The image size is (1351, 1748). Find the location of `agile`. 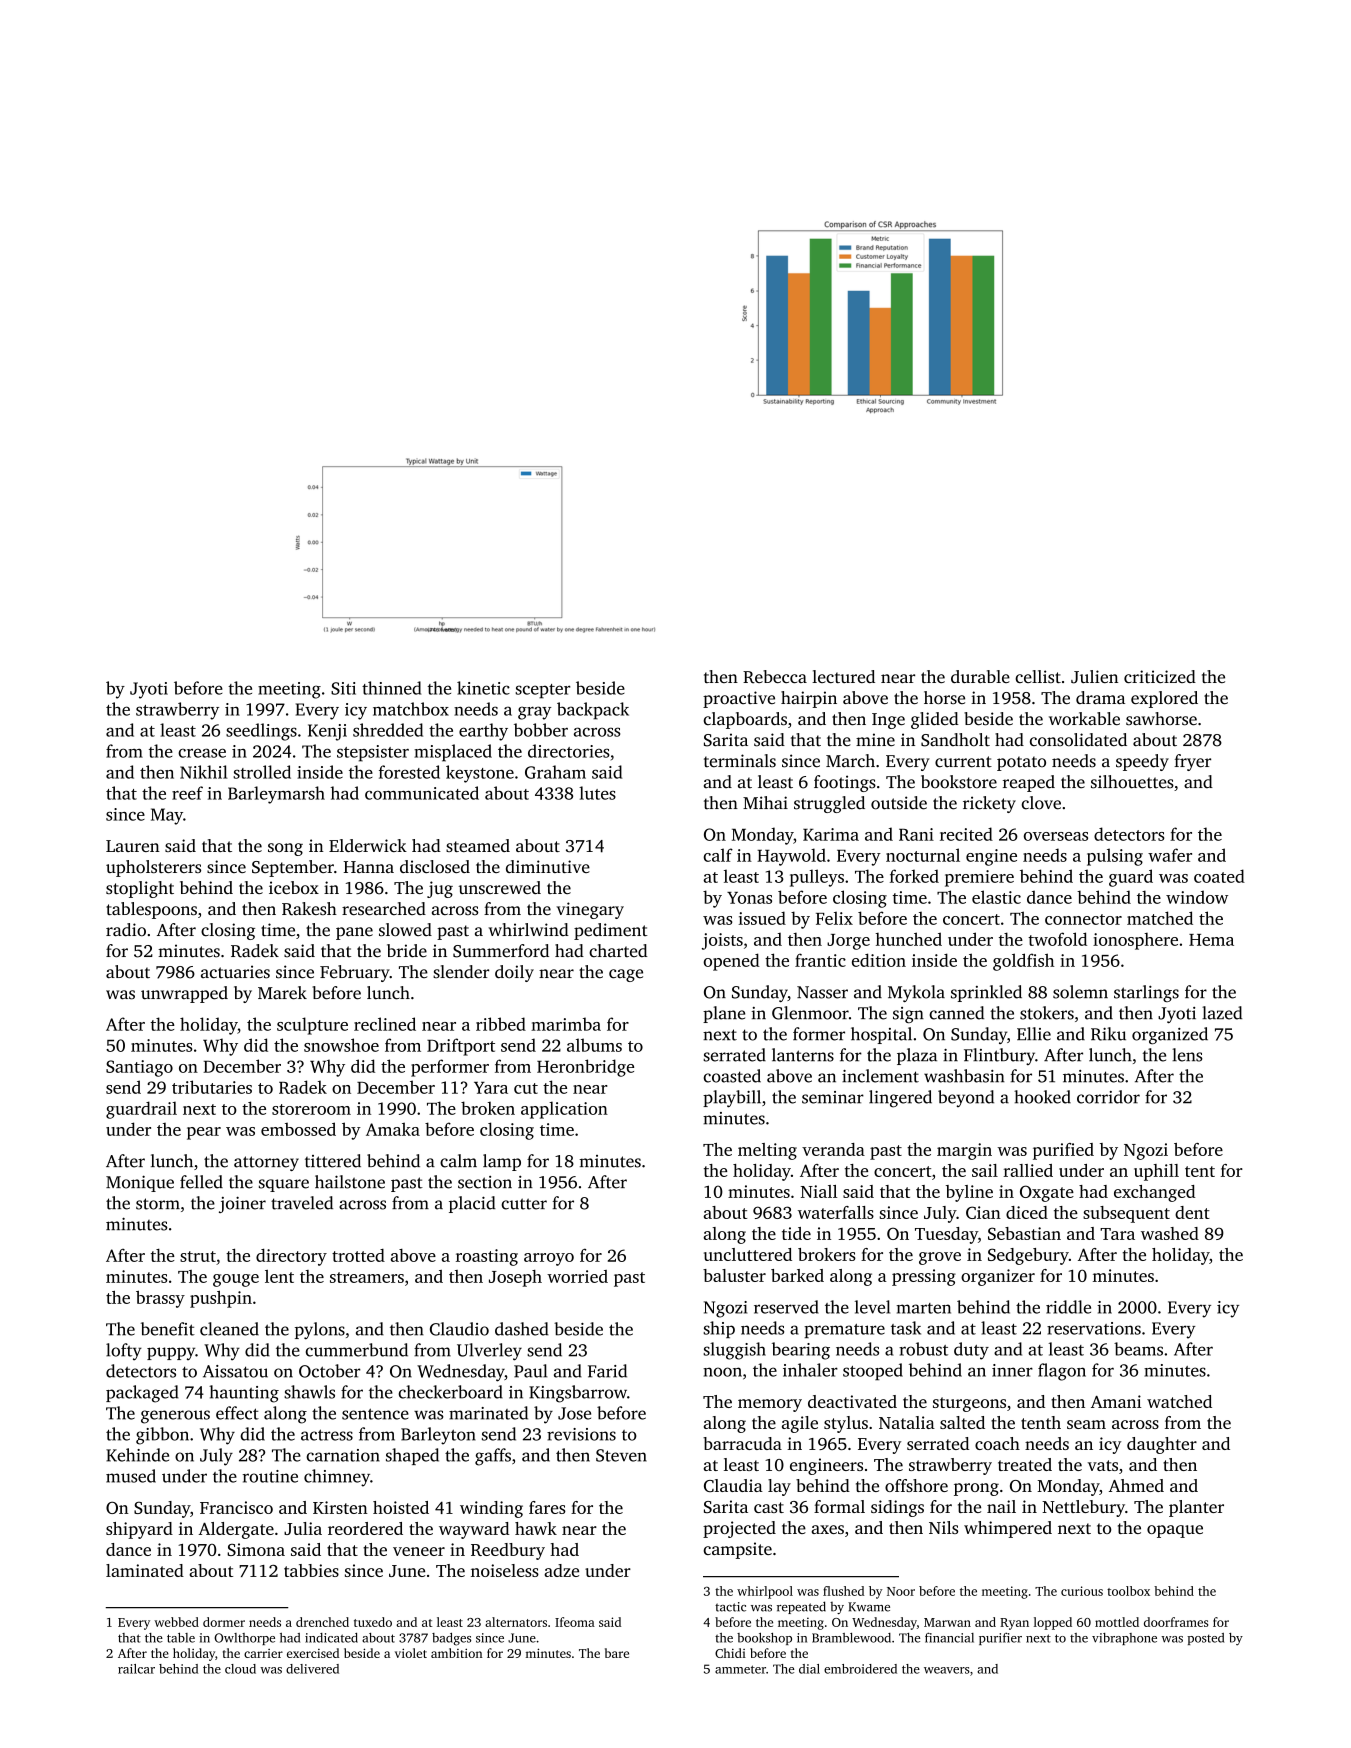

agile is located at coordinates (800, 1424).
